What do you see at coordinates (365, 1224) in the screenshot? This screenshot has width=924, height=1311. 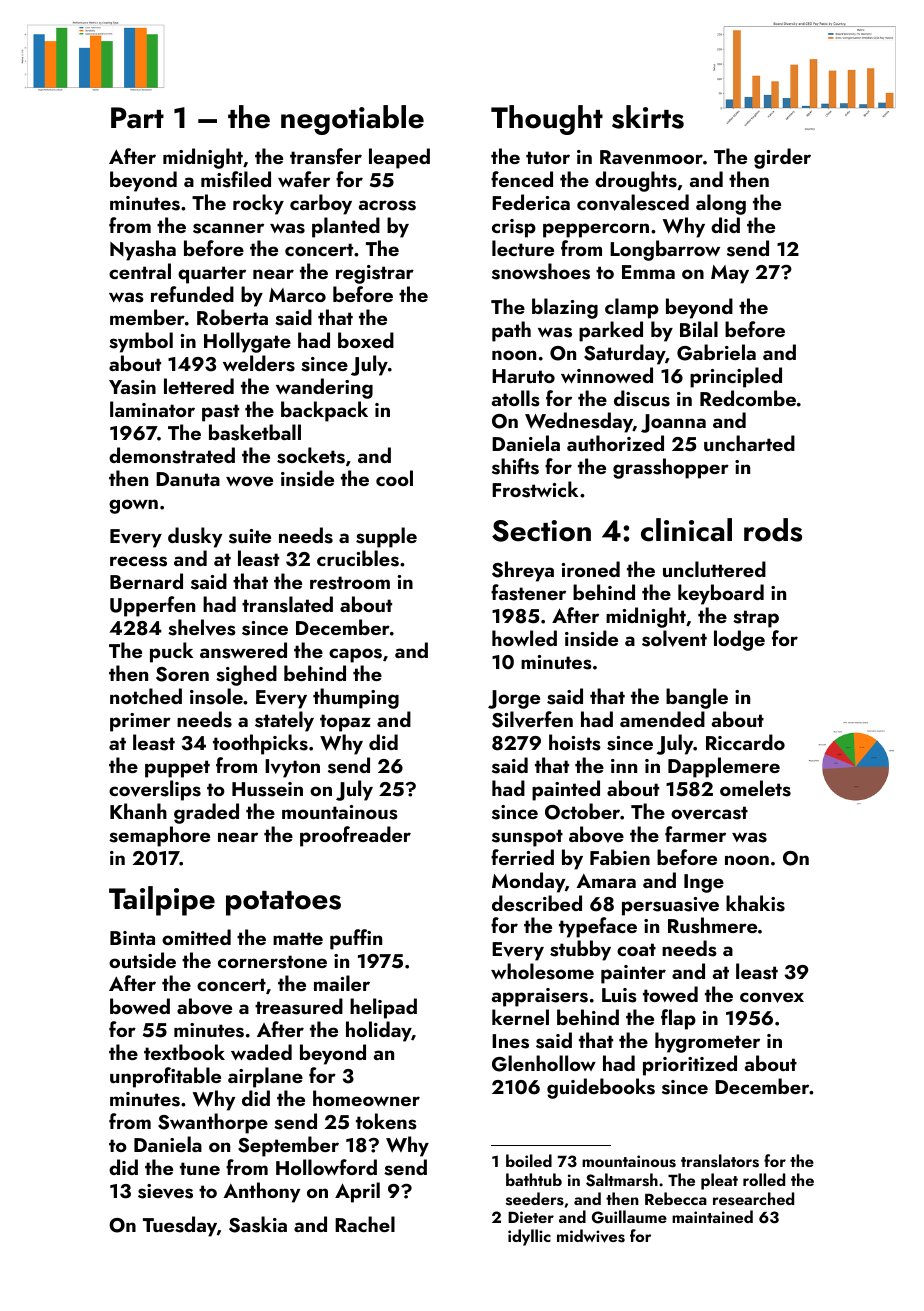 I see `Rachel` at bounding box center [365, 1224].
